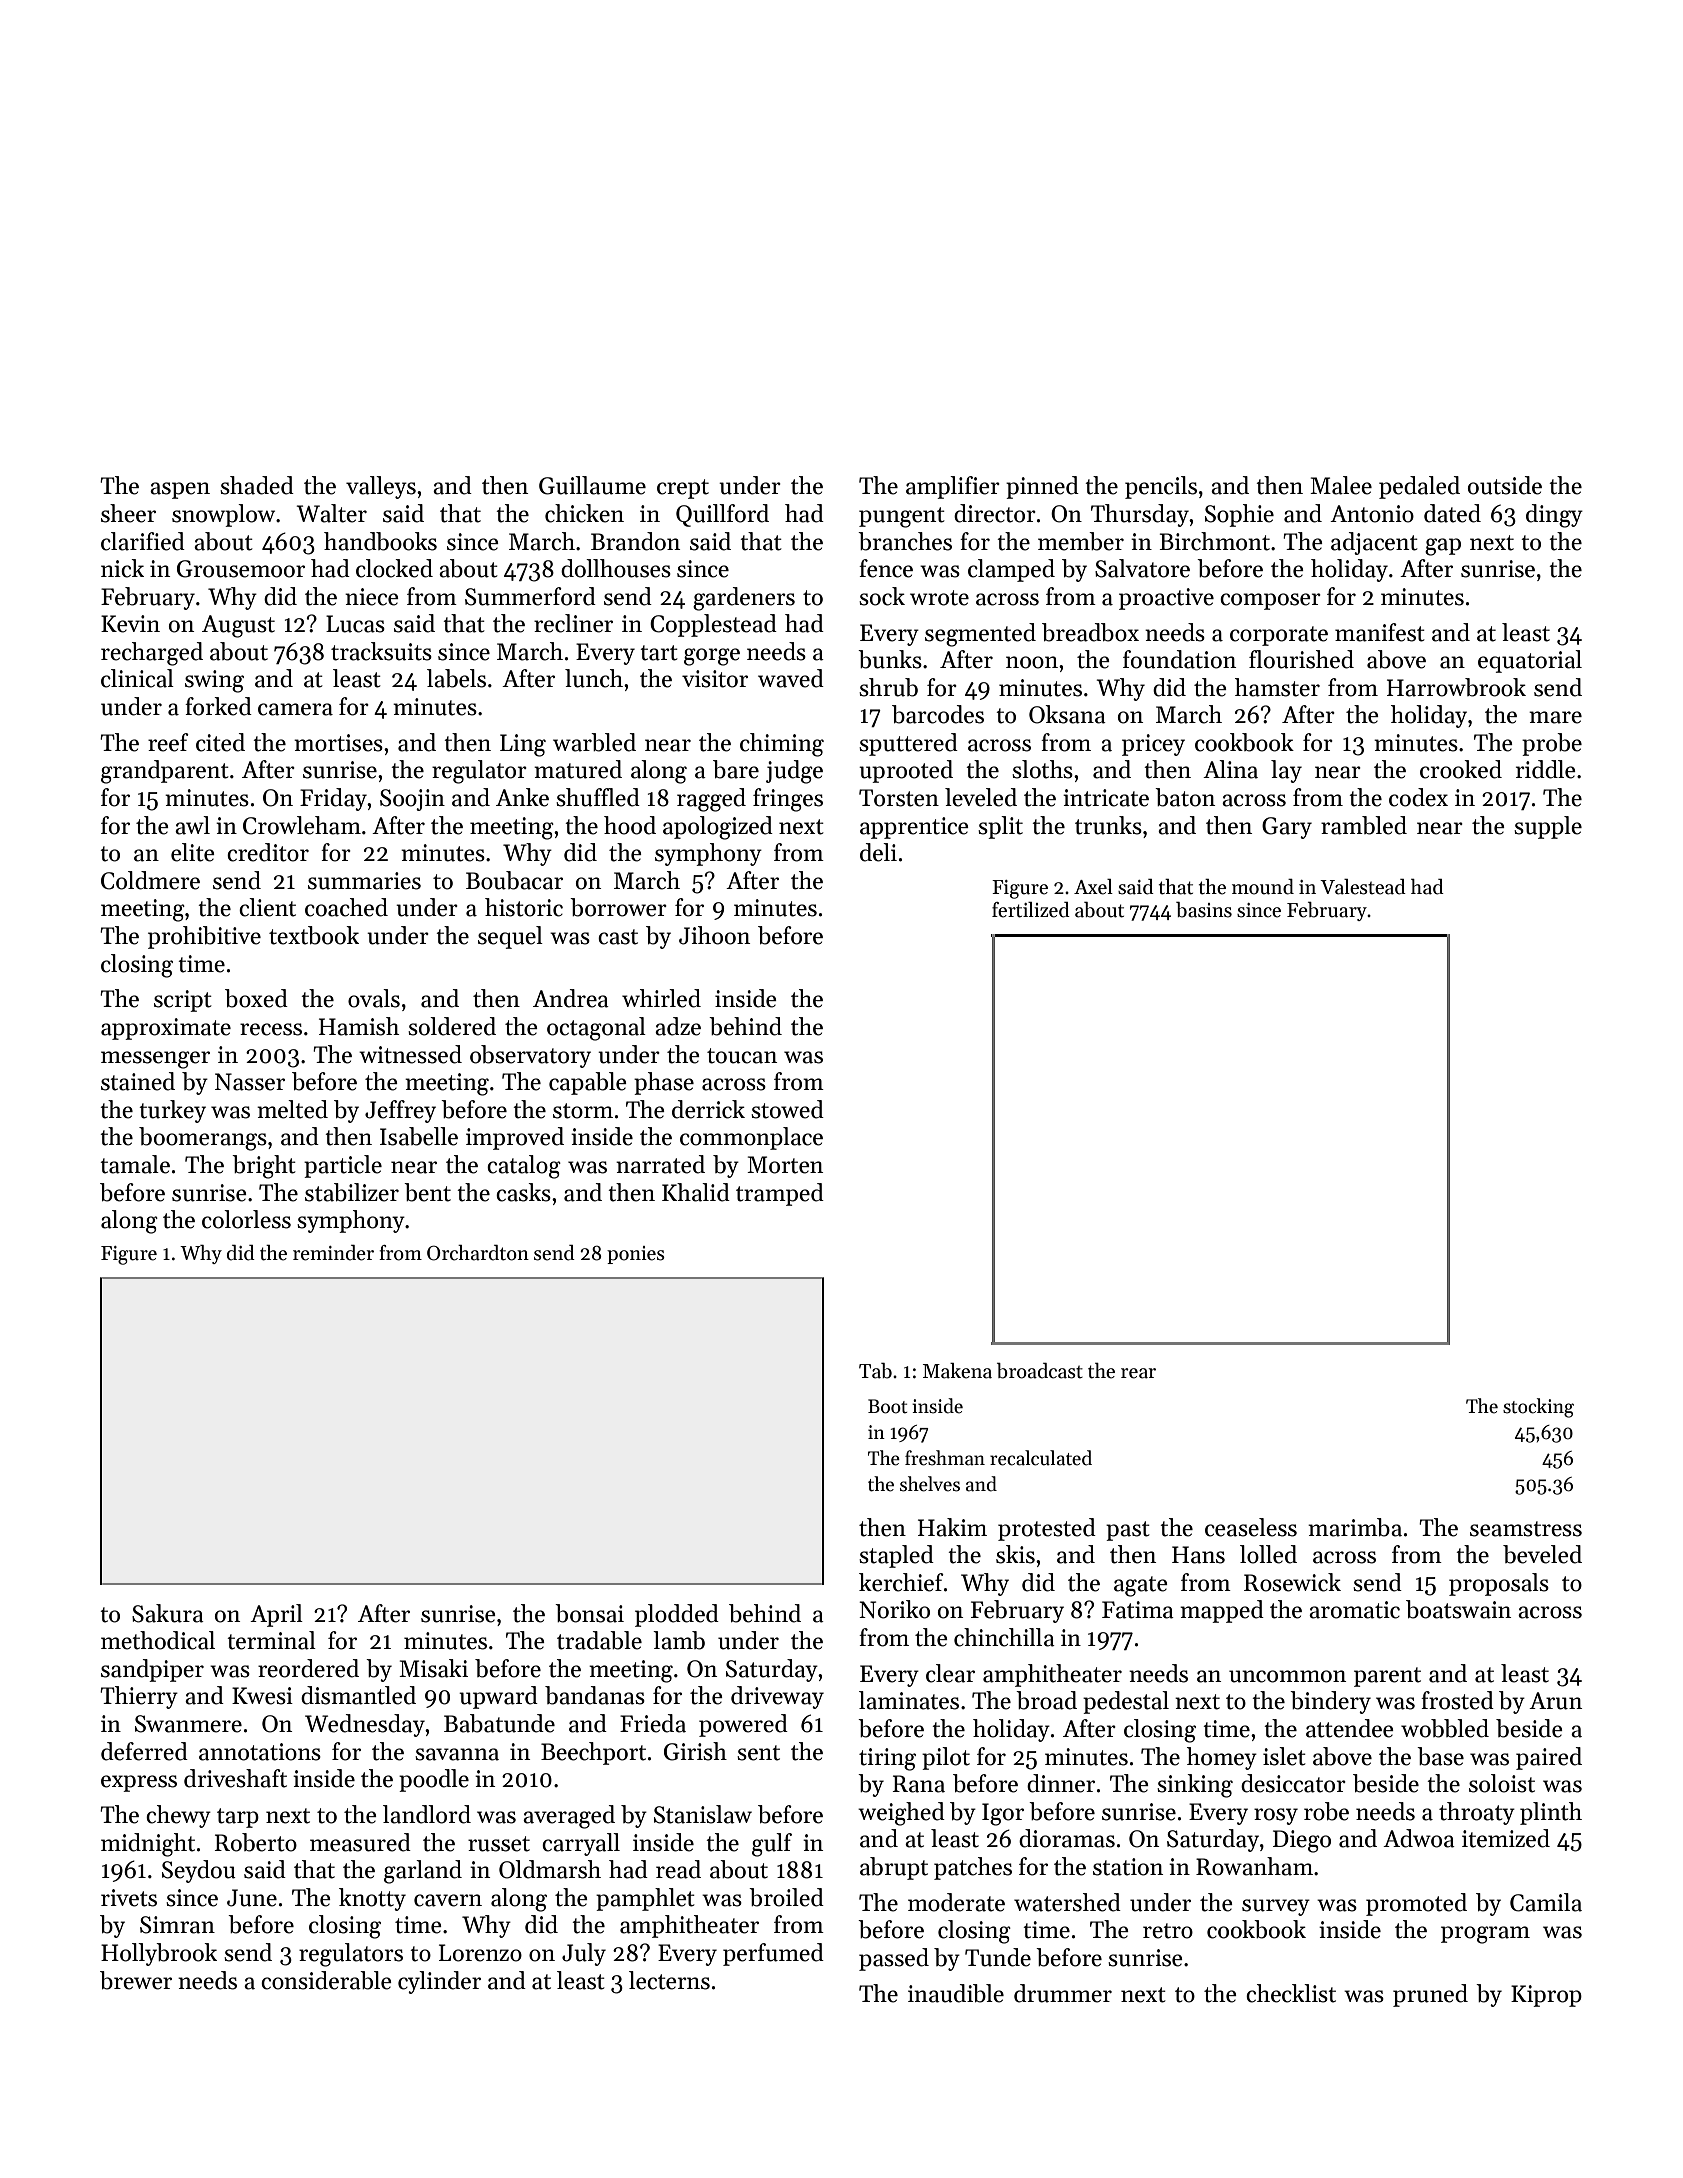 The image size is (1683, 2178). I want to click on checklist, so click(1291, 1993).
